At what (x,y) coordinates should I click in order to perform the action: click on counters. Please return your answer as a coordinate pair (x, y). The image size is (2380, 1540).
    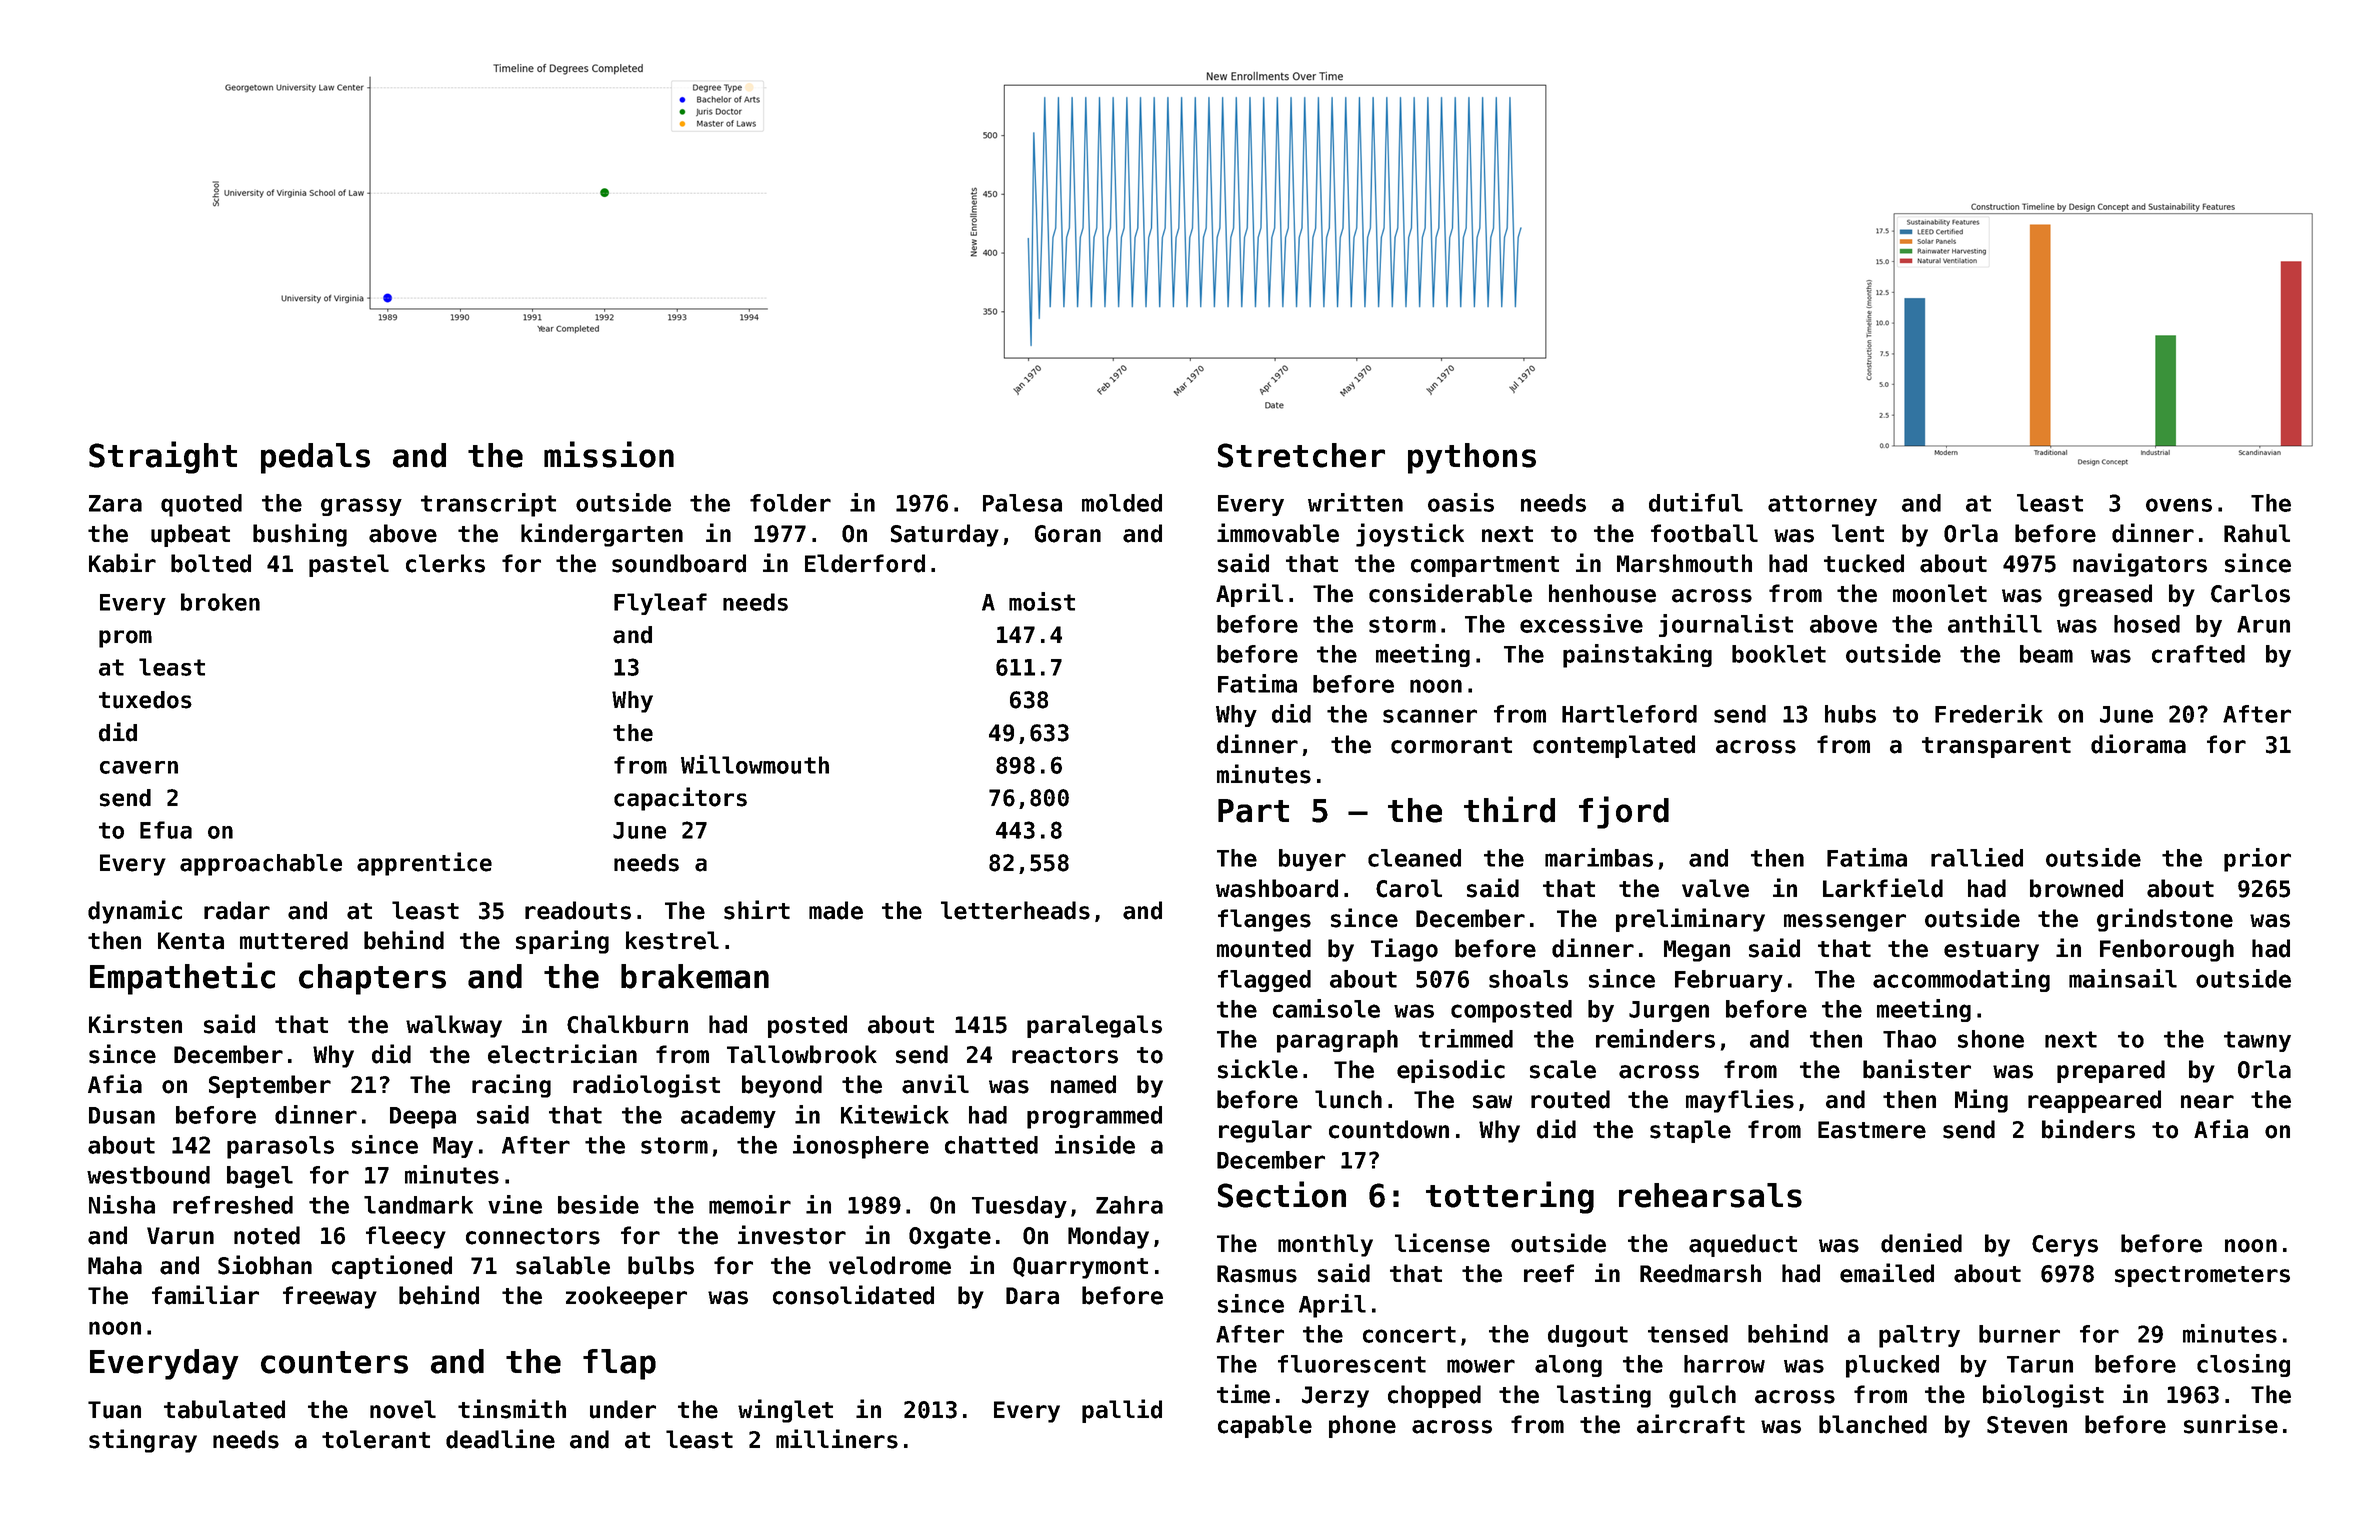
    Looking at the image, I should click on (334, 1362).
